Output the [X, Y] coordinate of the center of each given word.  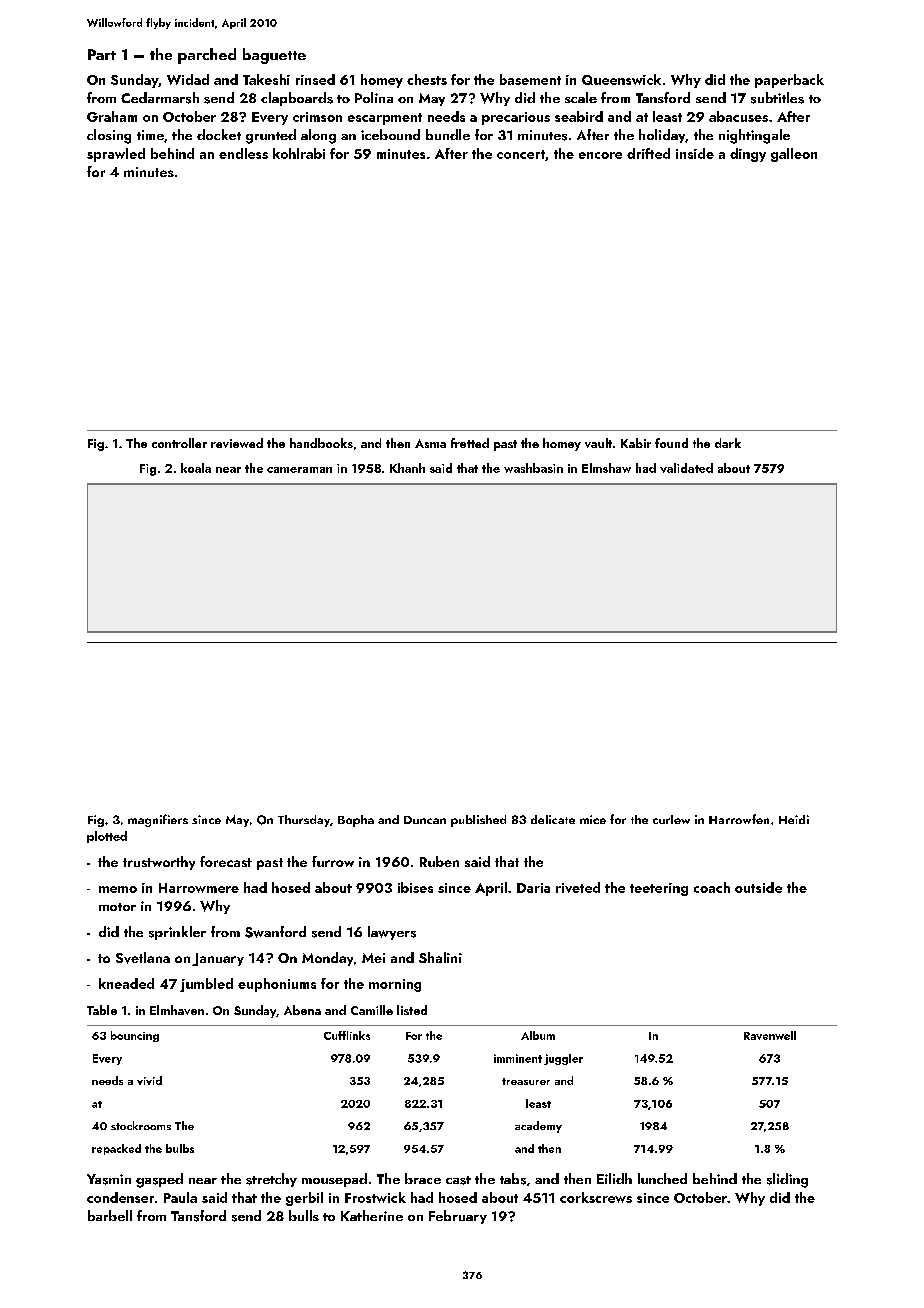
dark [728, 443]
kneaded [126, 983]
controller [179, 443]
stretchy [271, 1180]
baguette [274, 56]
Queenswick [621, 79]
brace [423, 1178]
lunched [662, 1178]
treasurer [526, 1081]
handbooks [321, 443]
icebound [390, 134]
